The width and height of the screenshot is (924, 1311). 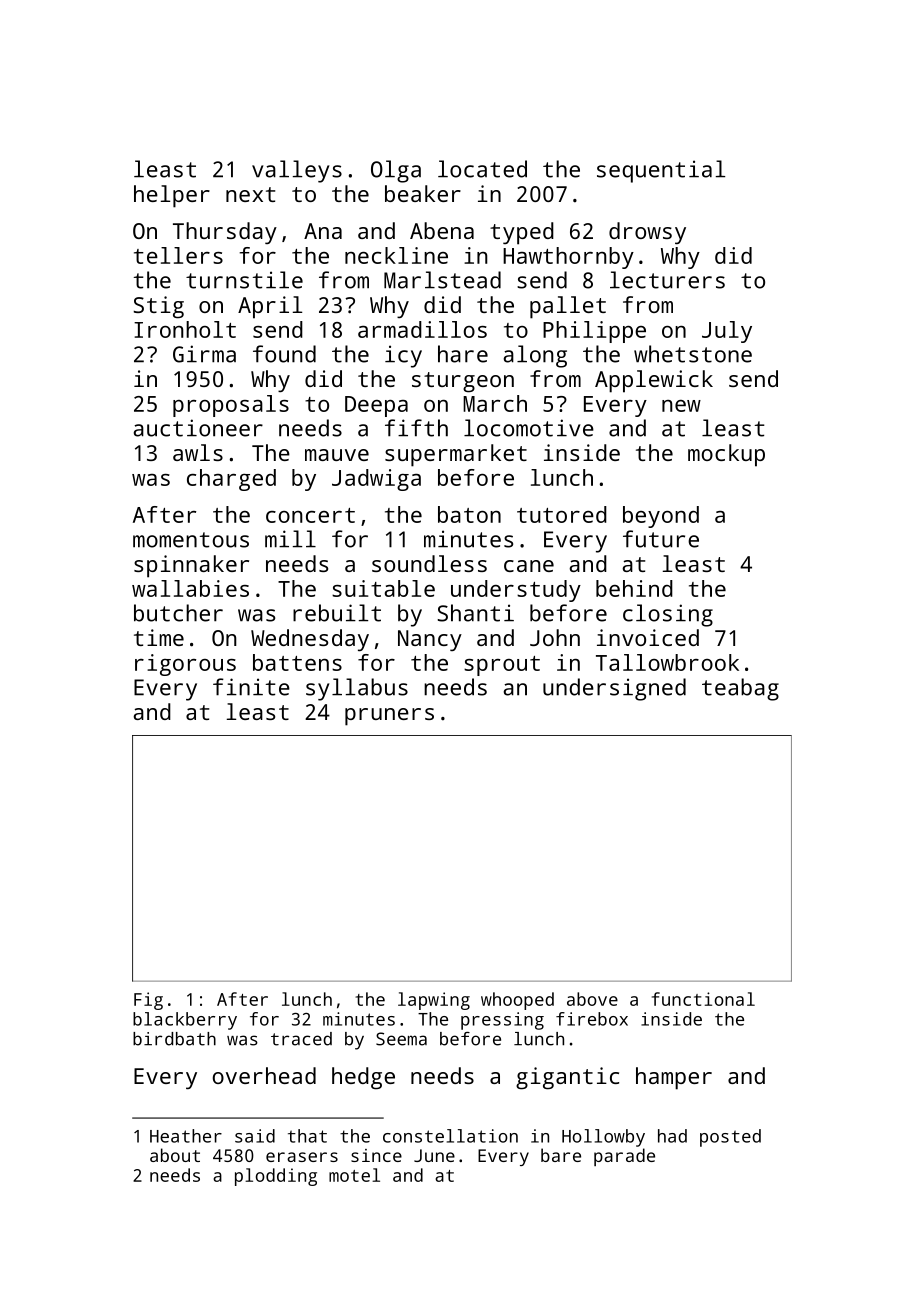 I want to click on pruners, so click(x=389, y=717).
